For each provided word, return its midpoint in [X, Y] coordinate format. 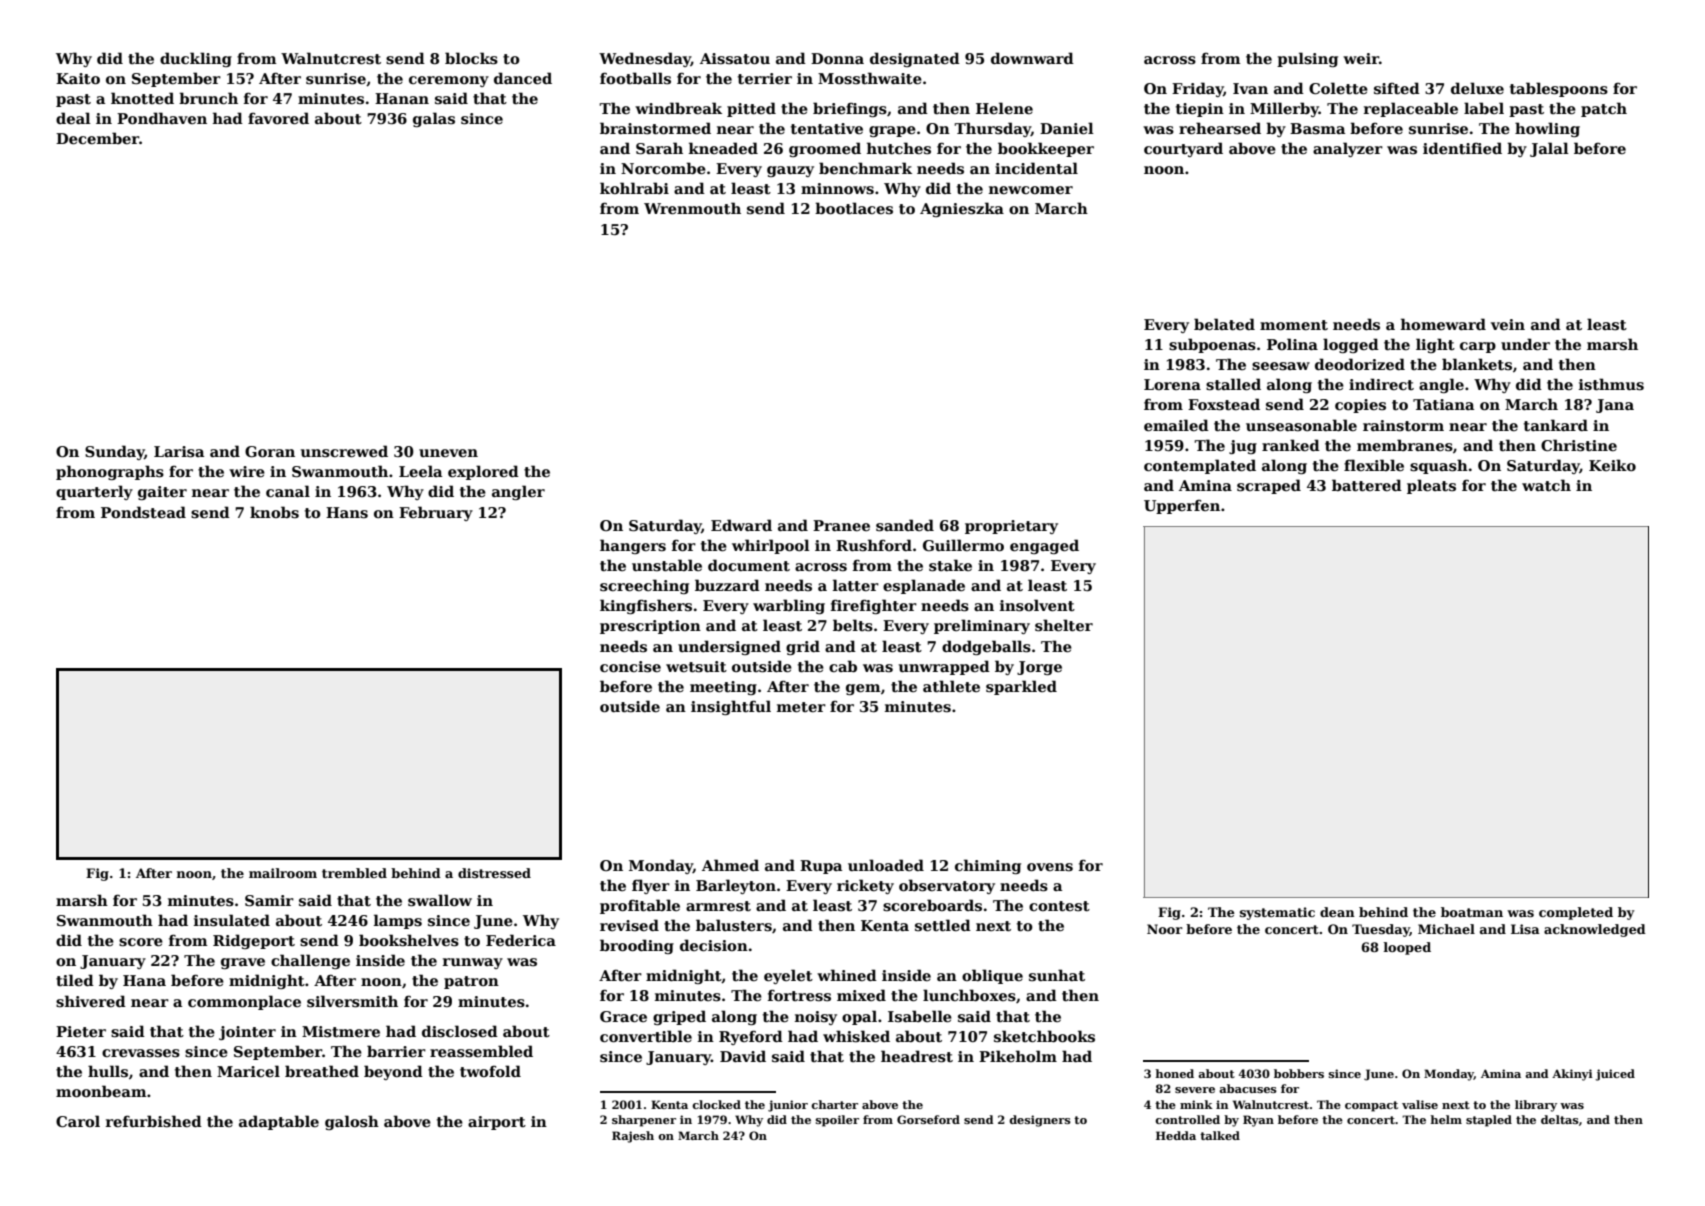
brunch [208, 98]
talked [1220, 1135]
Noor [1165, 929]
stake [950, 565]
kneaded [723, 148]
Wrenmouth [692, 208]
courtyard [1183, 149]
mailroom [283, 873]
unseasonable [1301, 425]
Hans [347, 512]
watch [1546, 485]
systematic [1277, 913]
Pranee [841, 525]
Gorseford [928, 1119]
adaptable [279, 1122]
